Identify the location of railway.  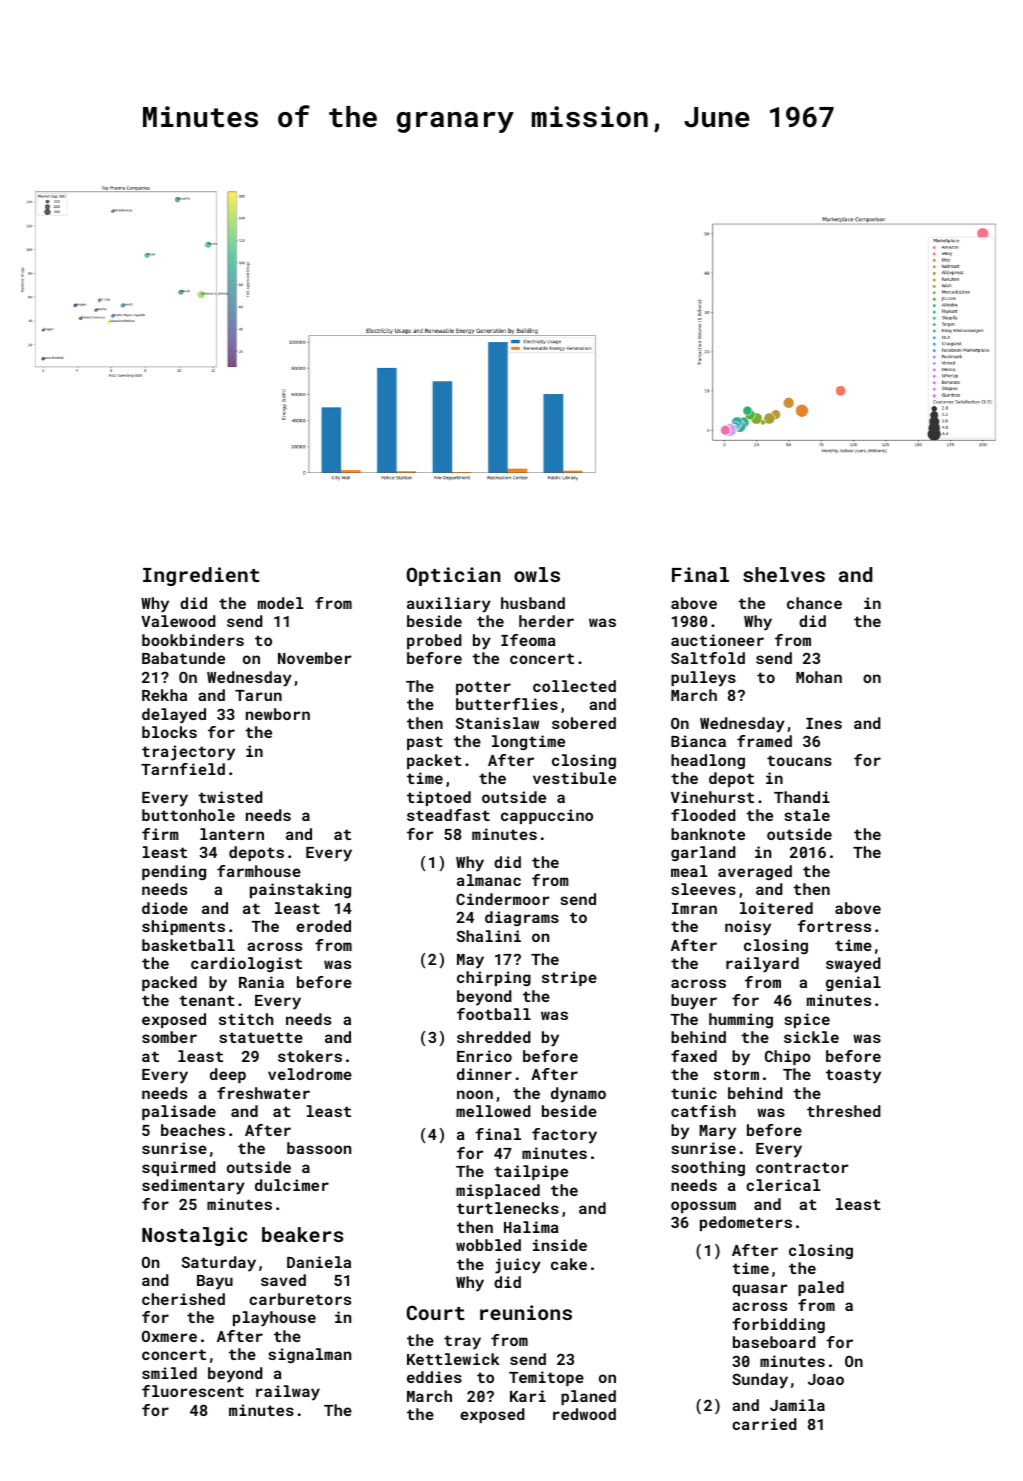
(288, 1393).
